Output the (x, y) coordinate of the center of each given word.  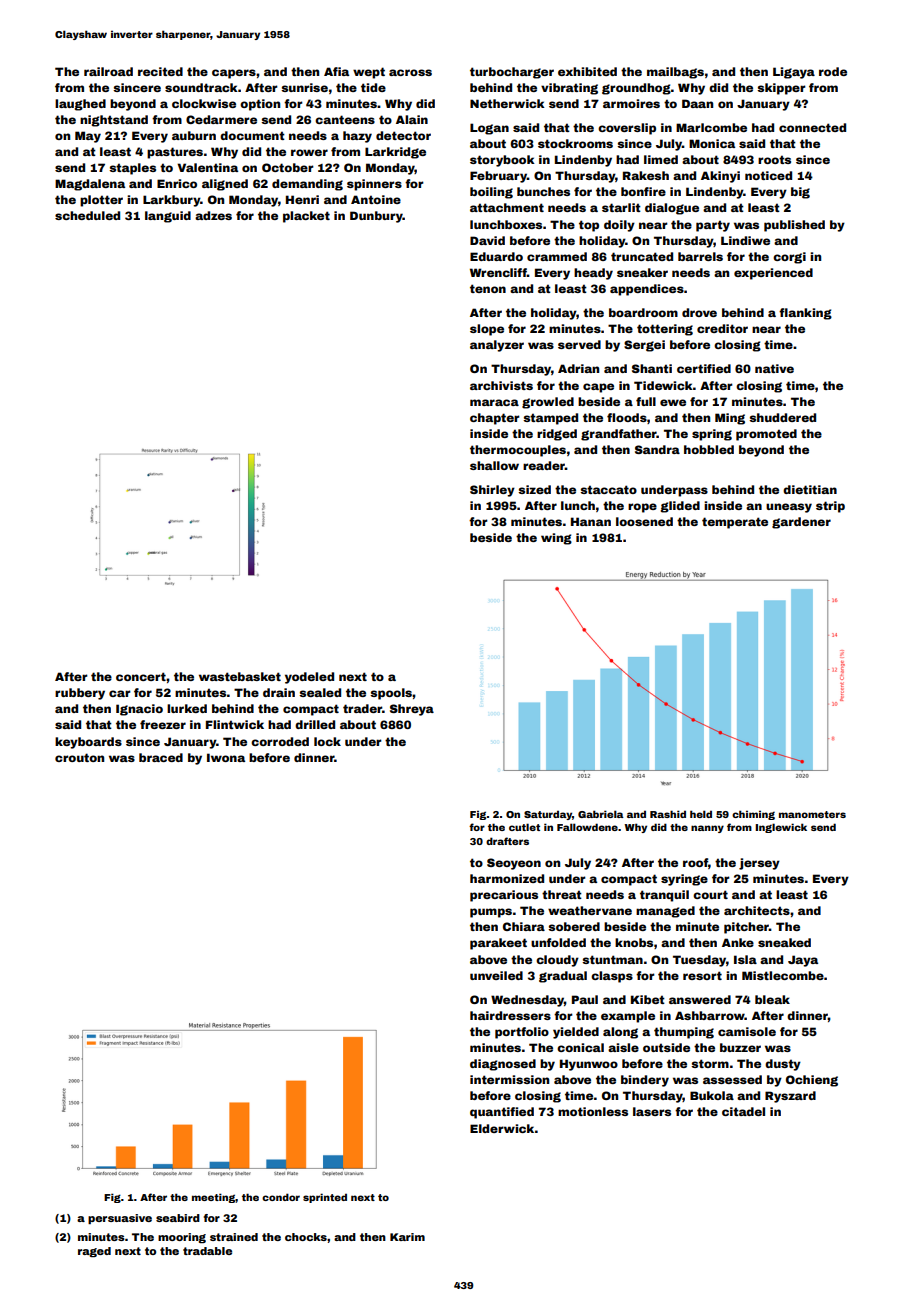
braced (161, 757)
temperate (735, 523)
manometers (812, 814)
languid (168, 217)
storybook (502, 161)
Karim (407, 1237)
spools (391, 694)
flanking (805, 314)
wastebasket (240, 676)
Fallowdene (587, 827)
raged (94, 1252)
